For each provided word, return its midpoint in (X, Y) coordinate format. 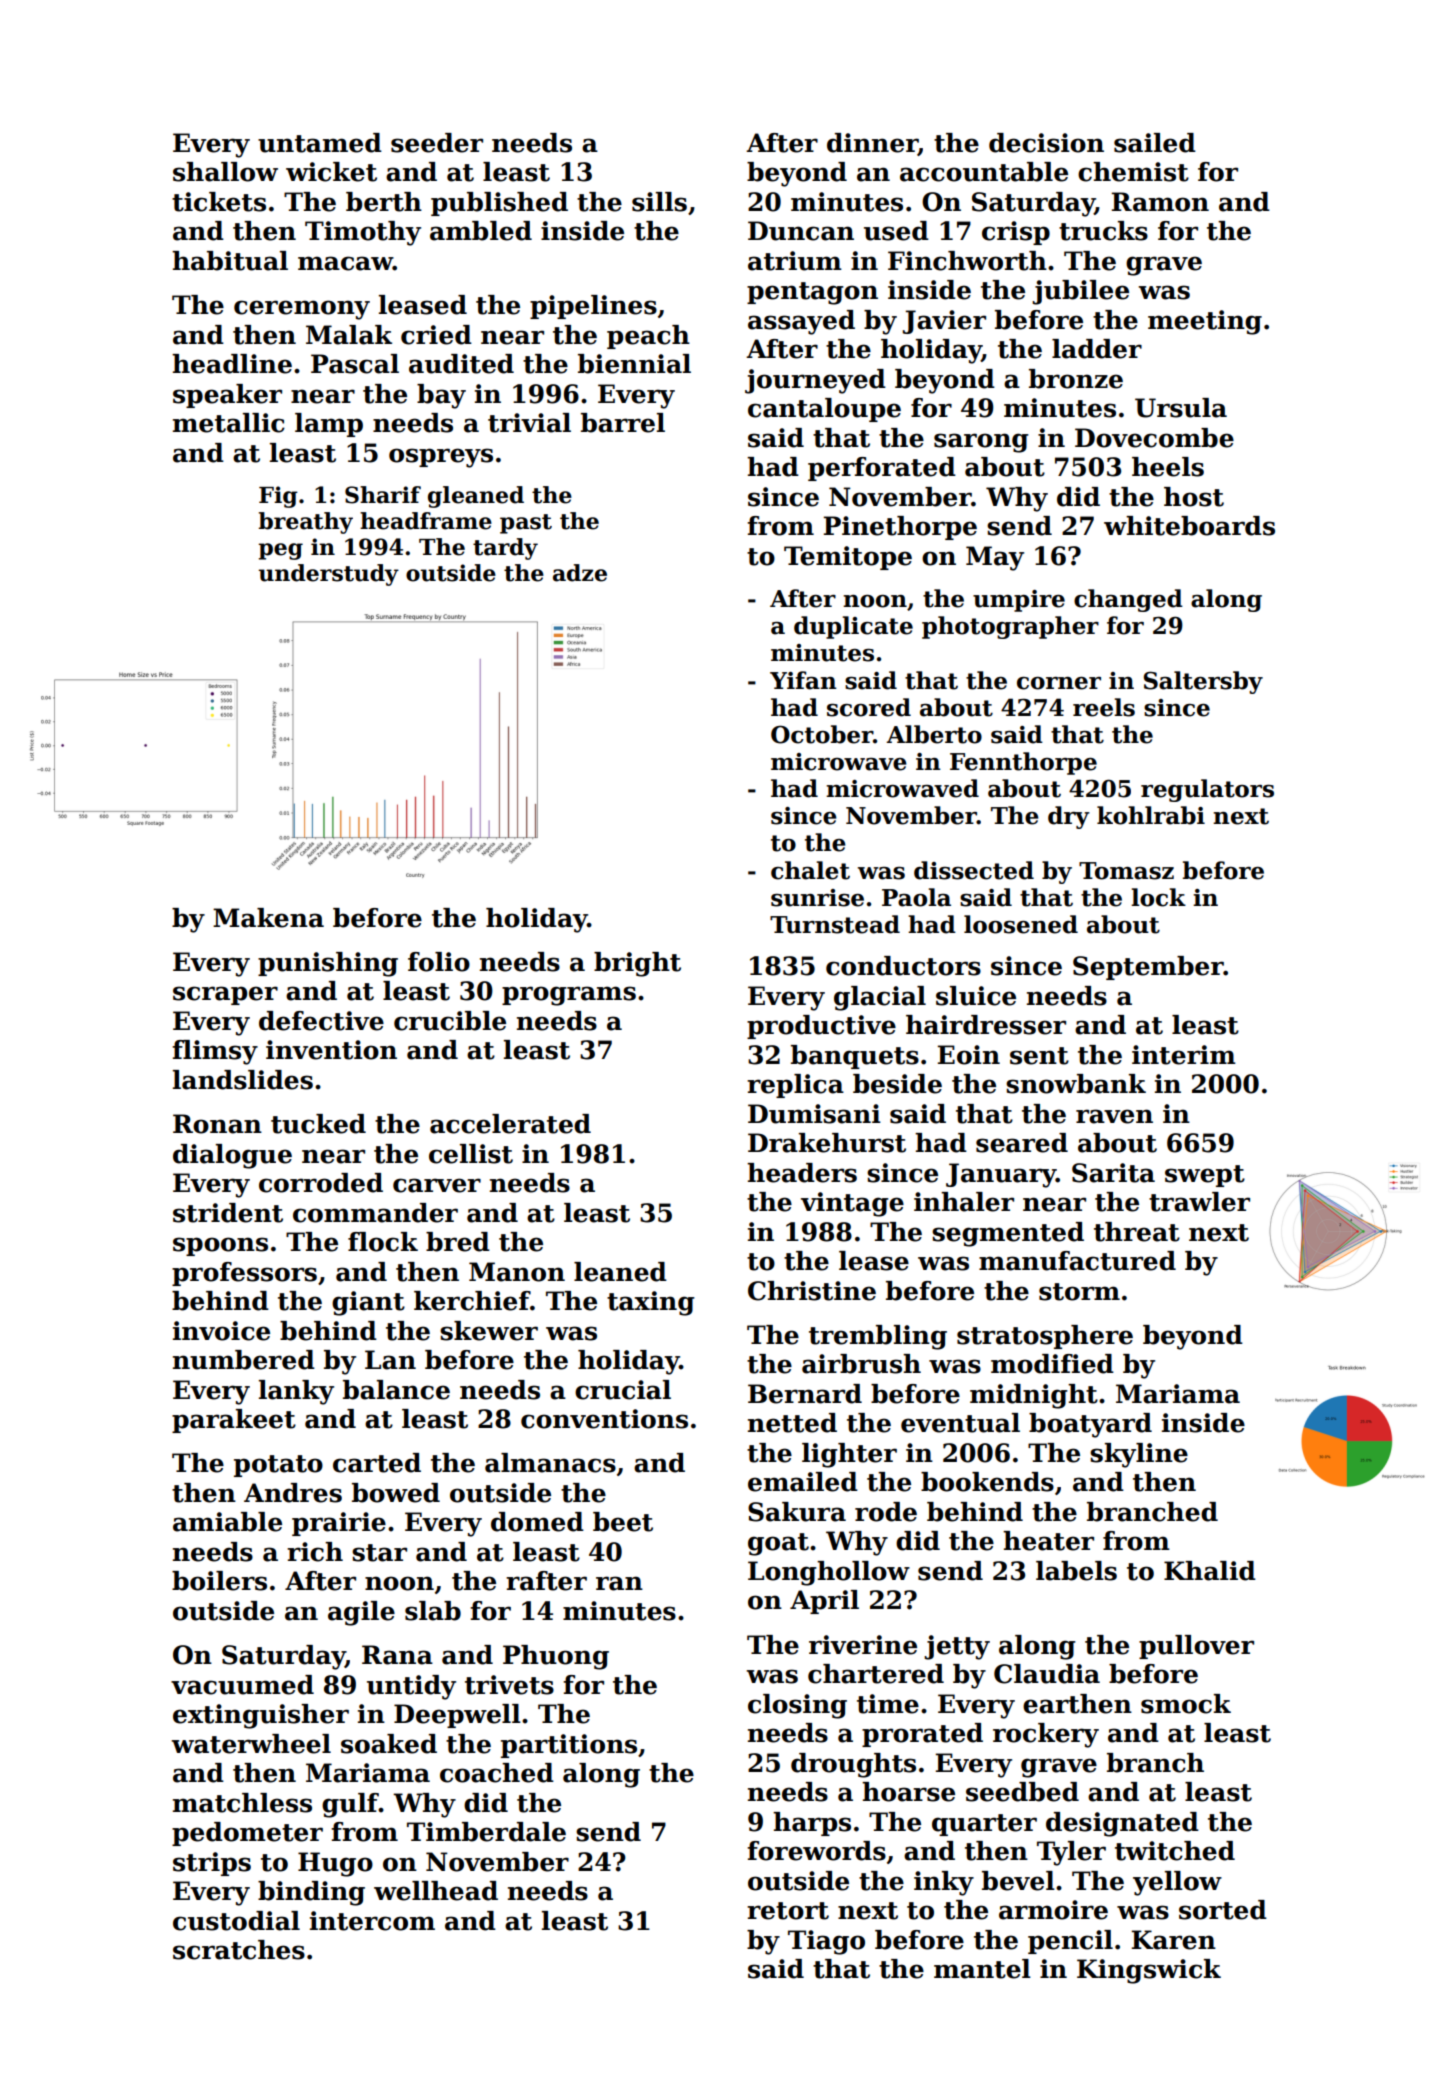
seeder (437, 143)
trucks (1103, 231)
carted (377, 1463)
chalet (810, 870)
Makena (268, 918)
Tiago (826, 1942)
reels (1104, 707)
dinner (872, 144)
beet (623, 1522)
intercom (372, 1921)
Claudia (1047, 1674)
